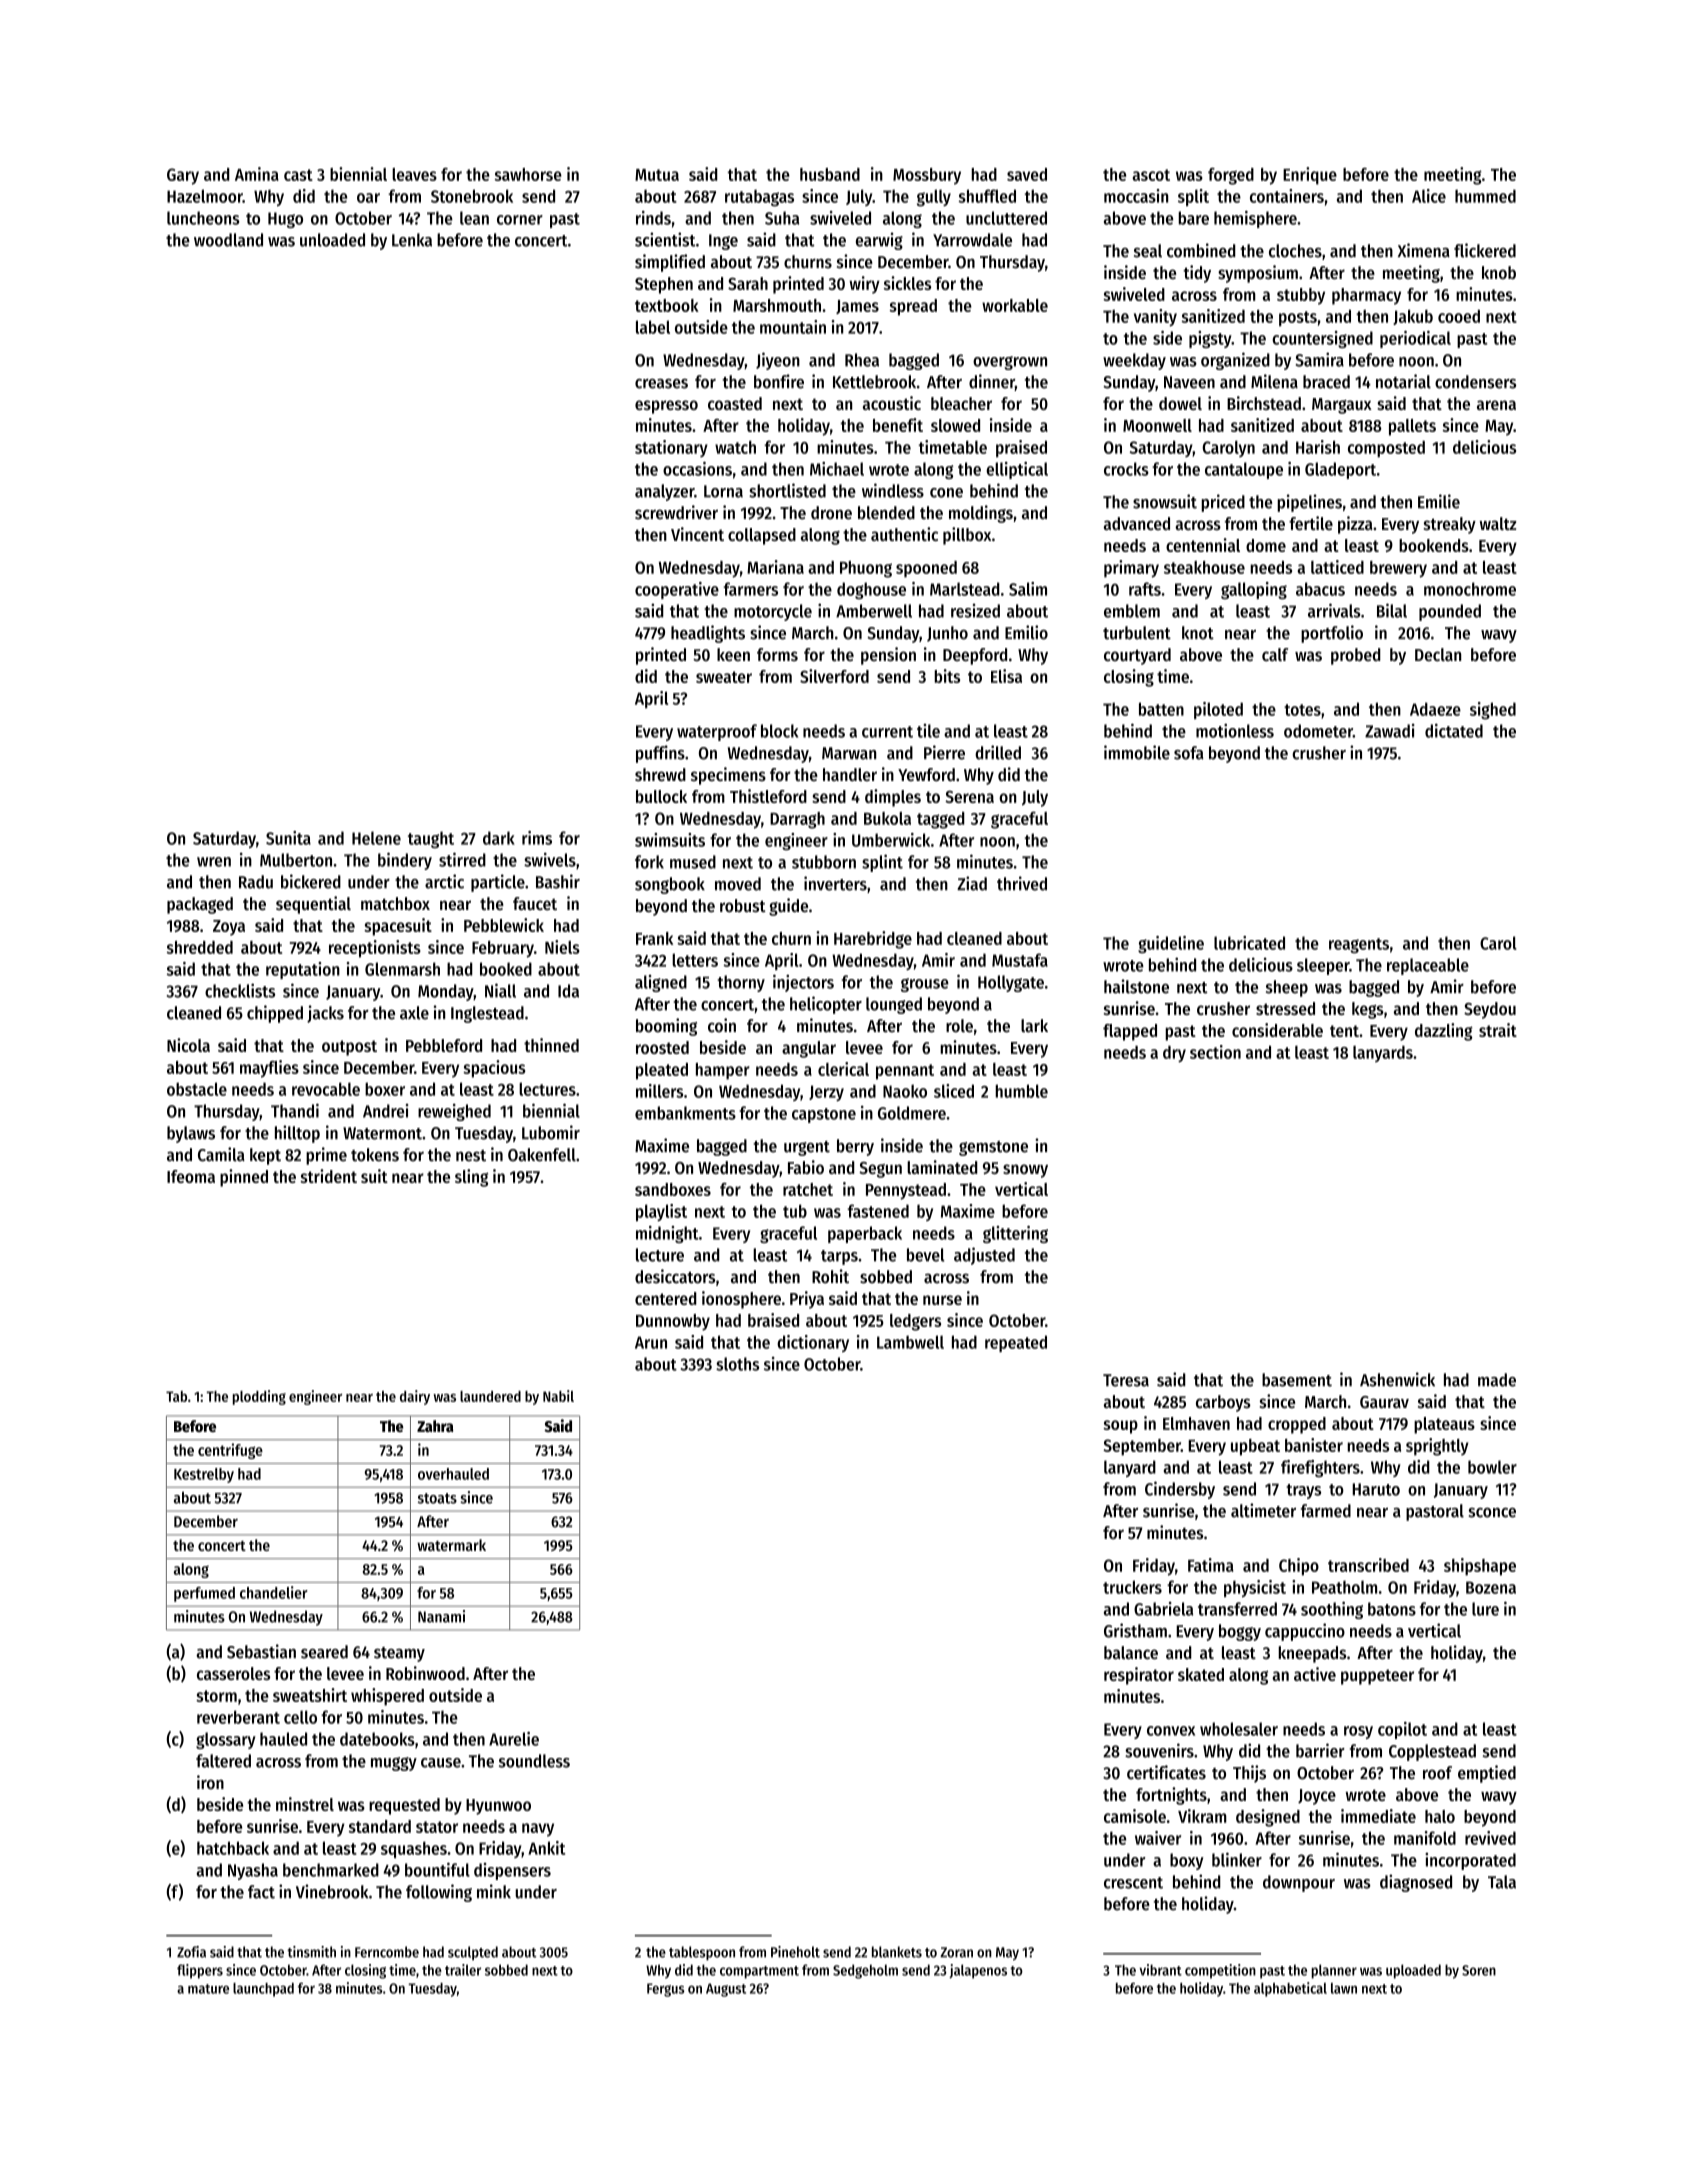  What do you see at coordinates (463, 1970) in the screenshot?
I see `trailer` at bounding box center [463, 1970].
